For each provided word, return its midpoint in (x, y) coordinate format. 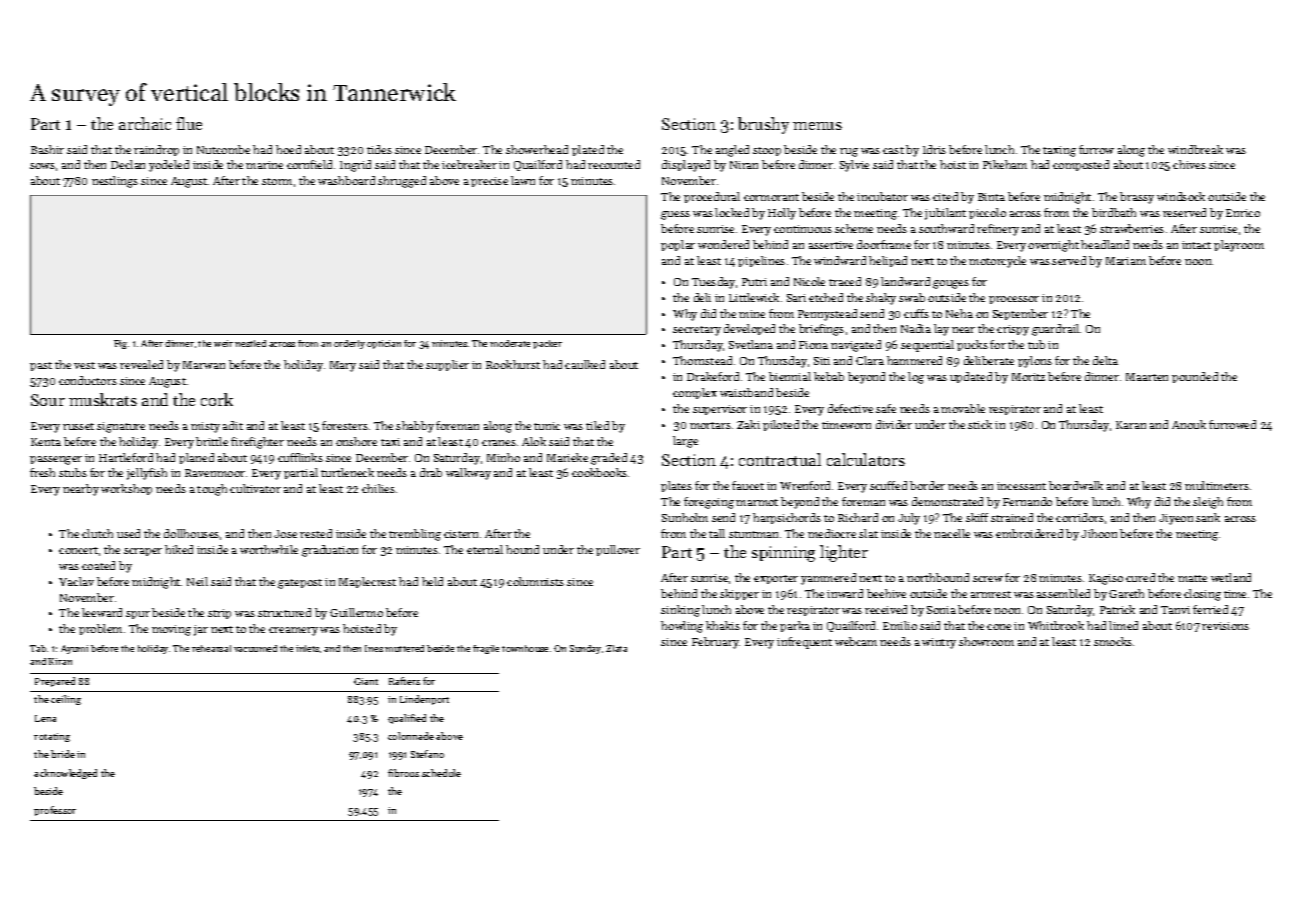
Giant (366, 681)
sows (42, 166)
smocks (1113, 641)
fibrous (403, 773)
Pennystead (827, 315)
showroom (986, 641)
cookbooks (599, 472)
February (715, 643)
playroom (1239, 246)
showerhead (537, 149)
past (41, 366)
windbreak (1195, 149)
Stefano (427, 754)
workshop (126, 489)
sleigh (1208, 503)
